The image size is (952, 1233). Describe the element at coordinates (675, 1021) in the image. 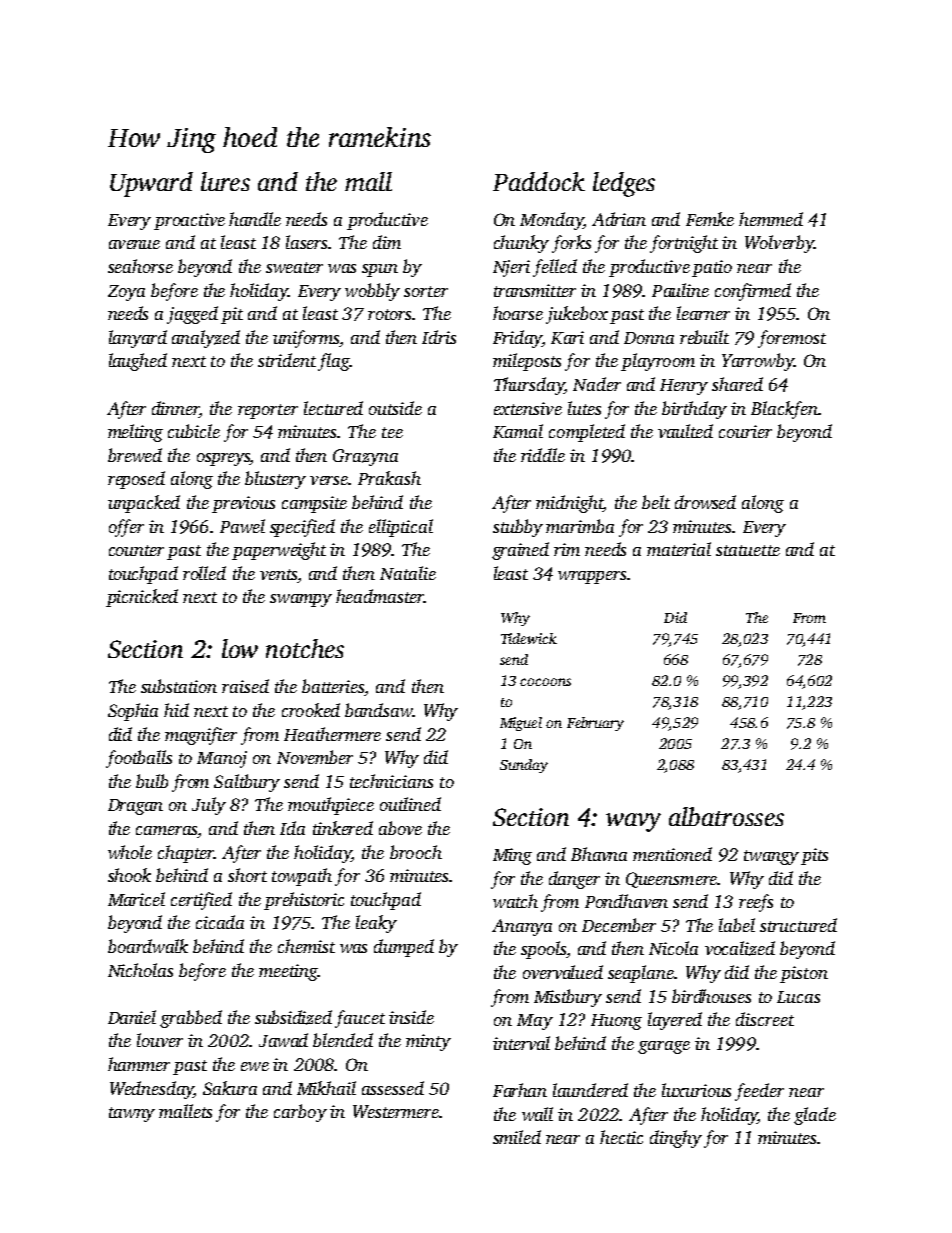

I see `layered` at that location.
